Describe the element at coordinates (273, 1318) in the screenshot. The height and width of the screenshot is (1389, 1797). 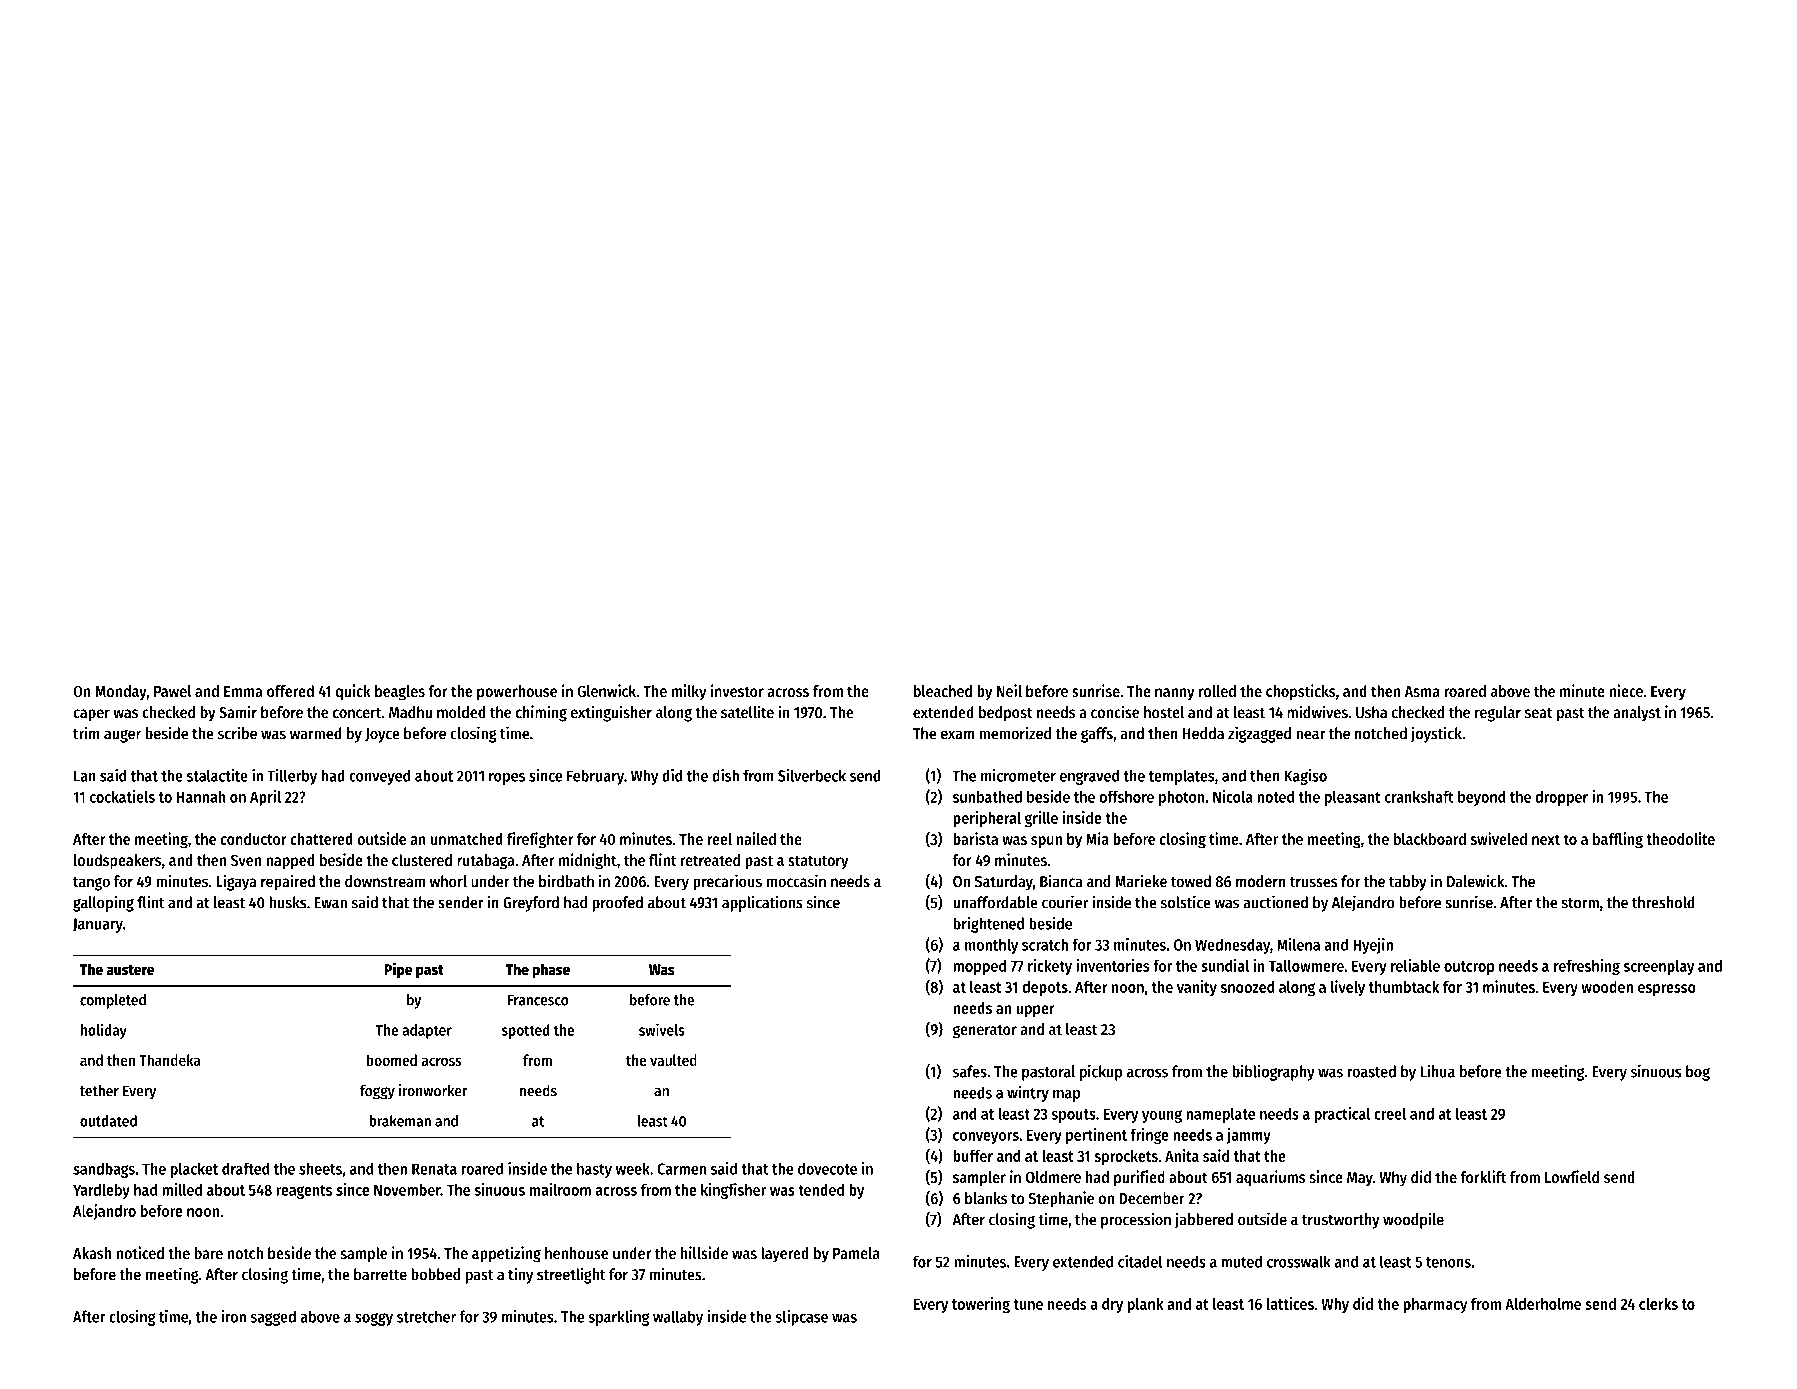
I see `sagged` at that location.
